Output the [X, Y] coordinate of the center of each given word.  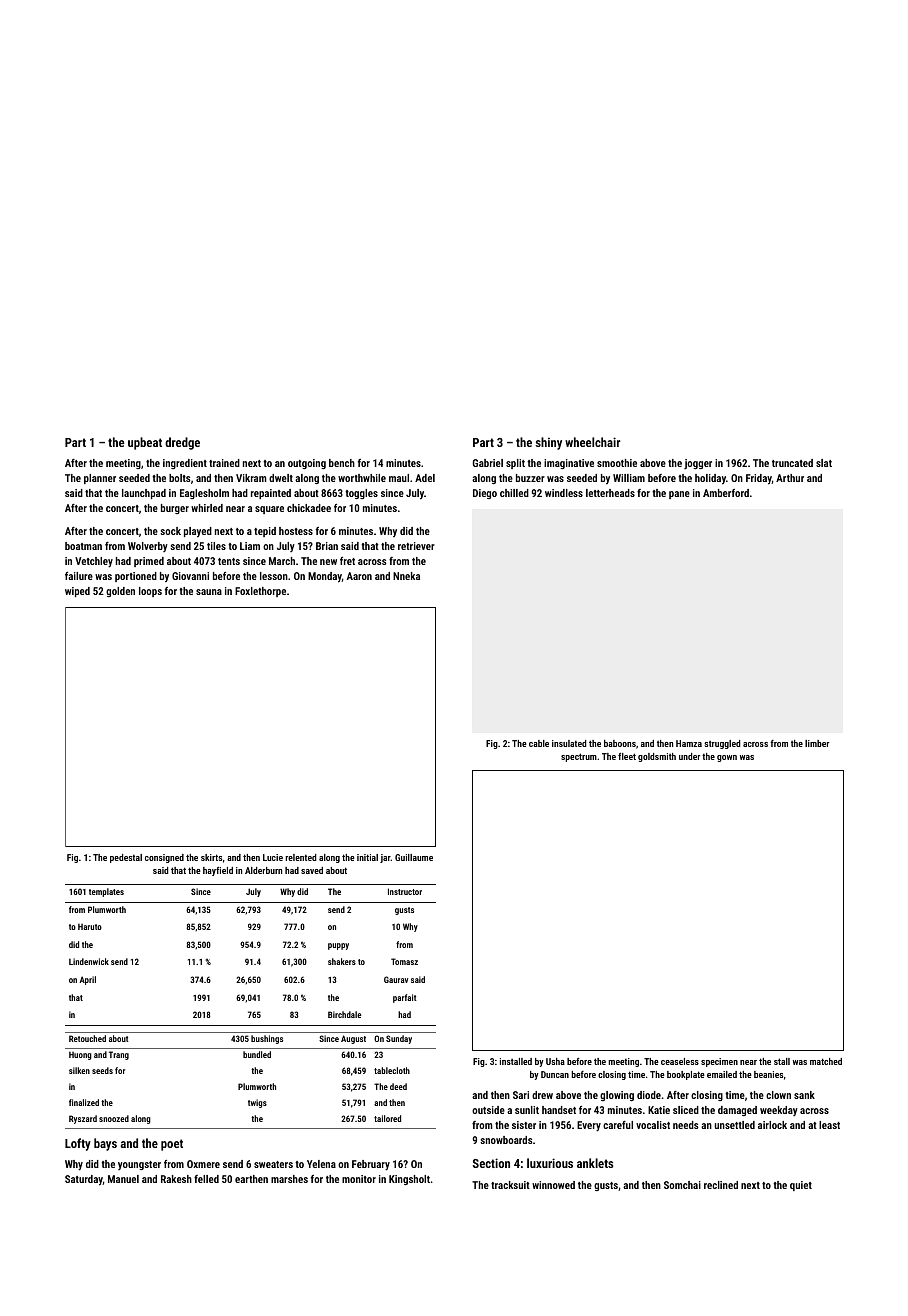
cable [539, 743]
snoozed [114, 1118]
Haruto [90, 926]
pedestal [126, 858]
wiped [77, 592]
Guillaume [414, 857]
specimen [719, 1062]
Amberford [726, 493]
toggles [361, 494]
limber [817, 743]
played [198, 532]
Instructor [405, 891]
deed [398, 1086]
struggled [722, 744]
